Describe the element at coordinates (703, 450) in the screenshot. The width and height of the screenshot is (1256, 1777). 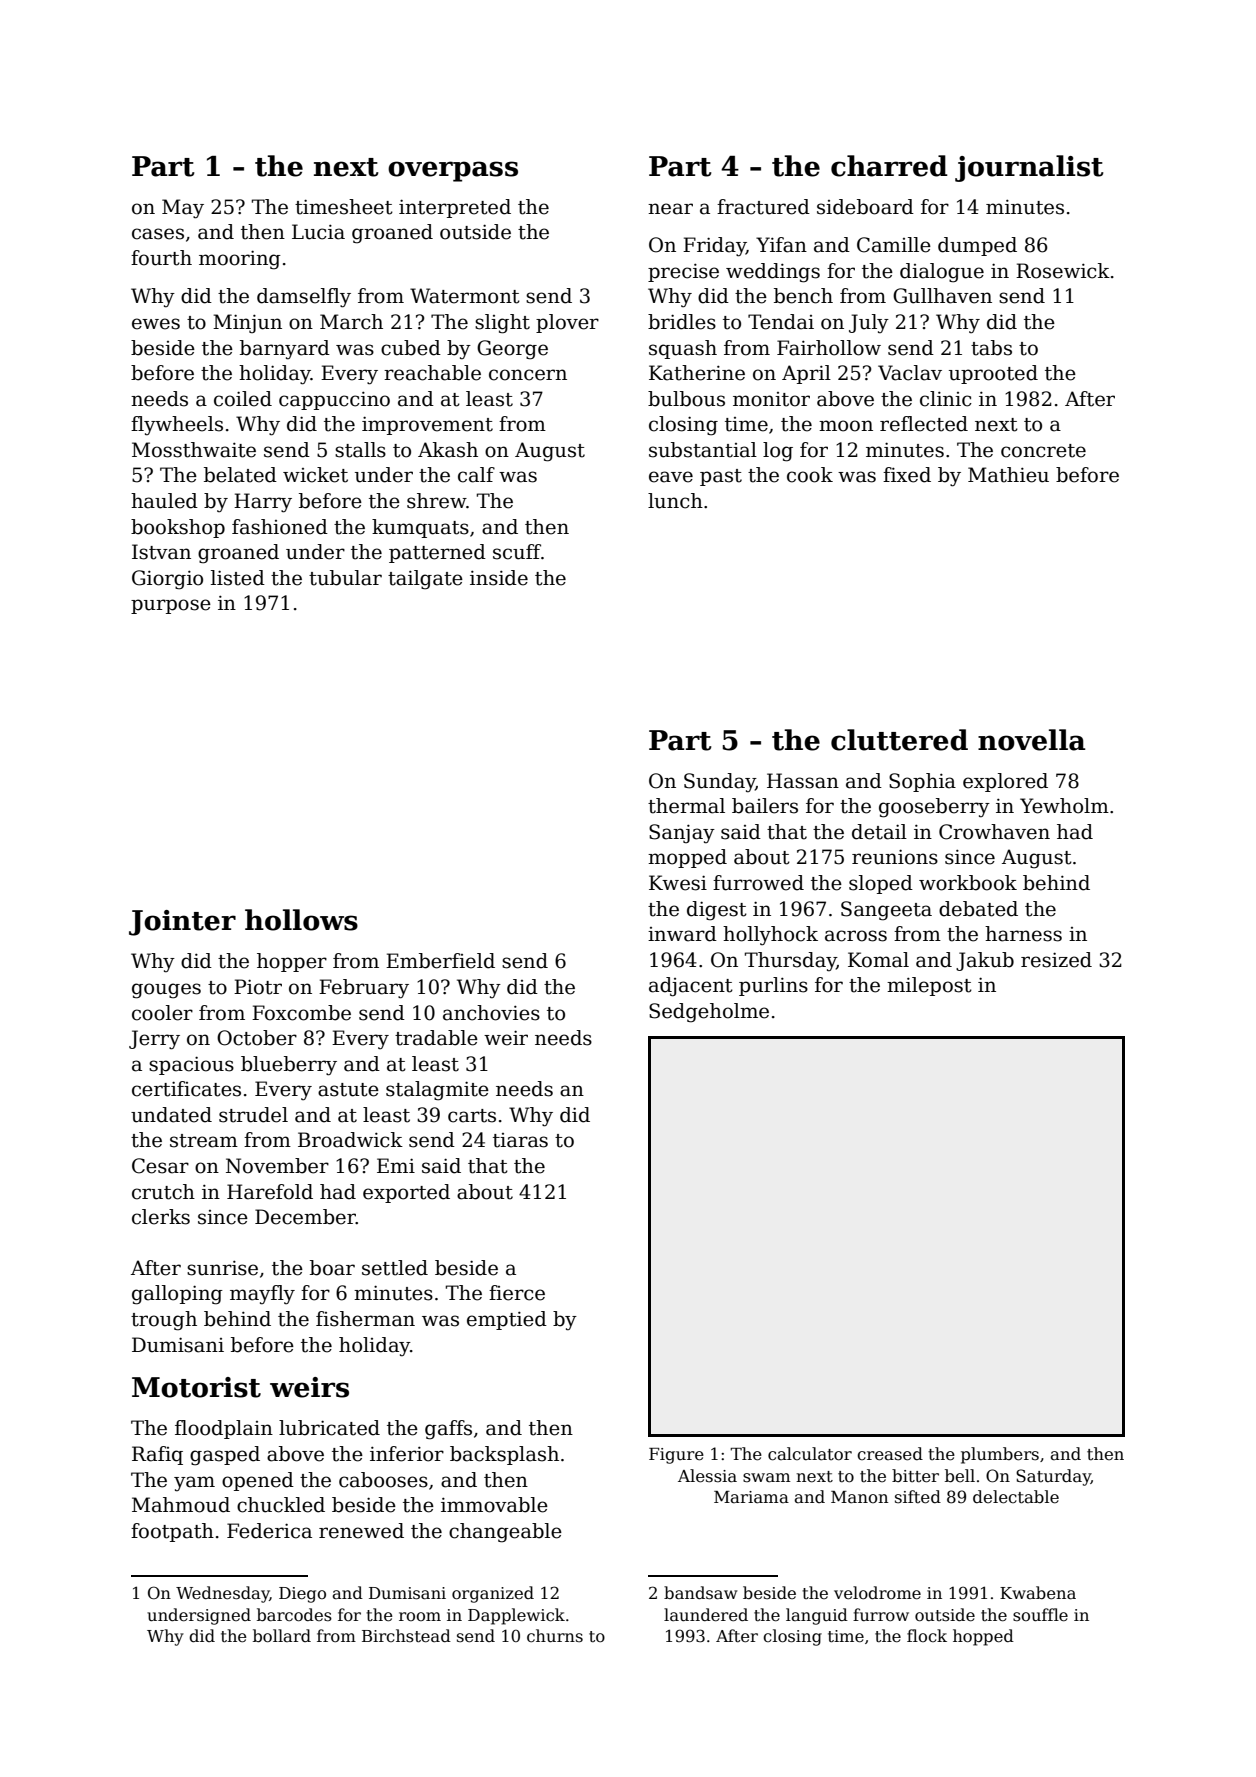
I see `substantial` at that location.
